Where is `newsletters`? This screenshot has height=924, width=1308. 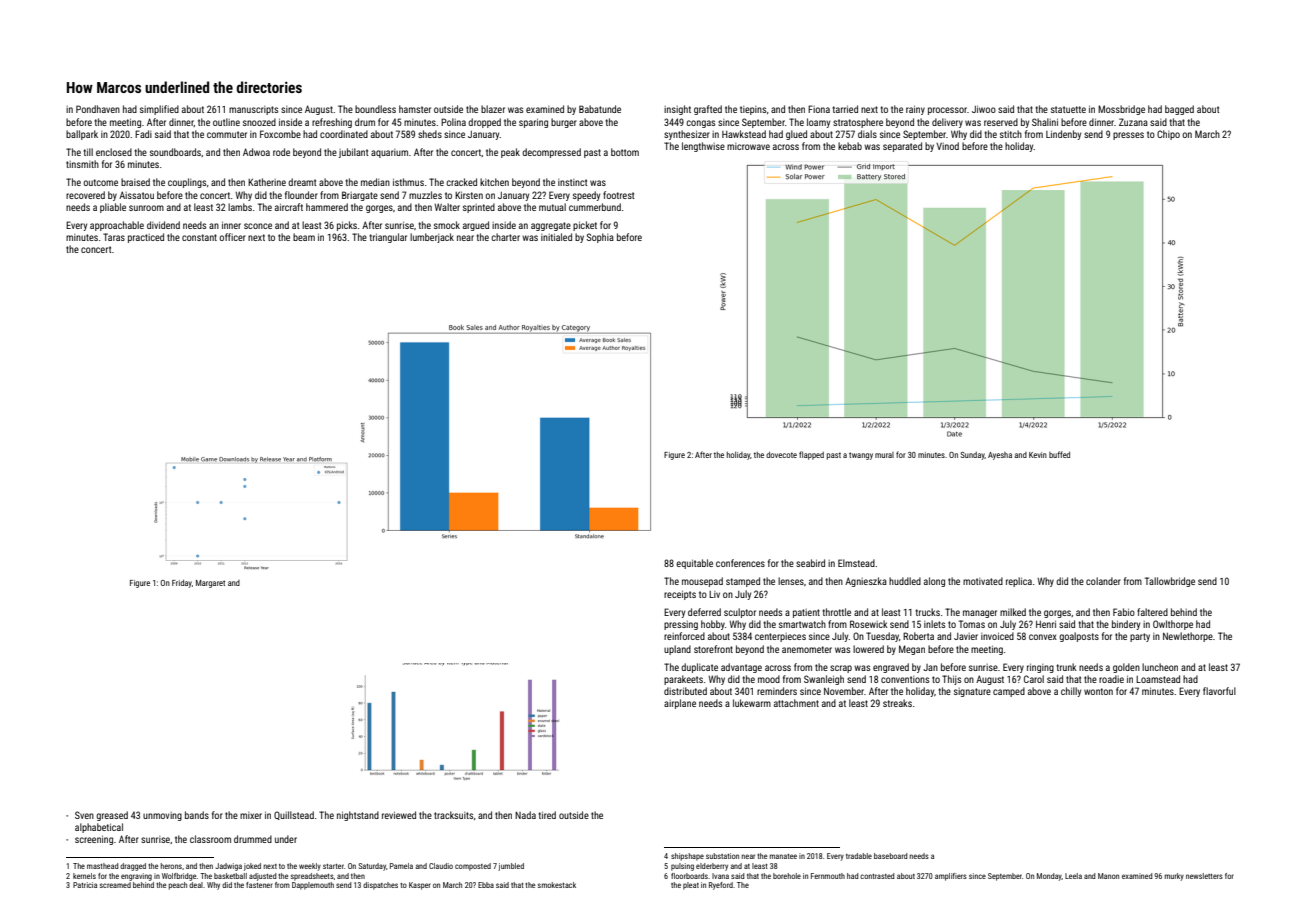 newsletters is located at coordinates (1204, 876).
